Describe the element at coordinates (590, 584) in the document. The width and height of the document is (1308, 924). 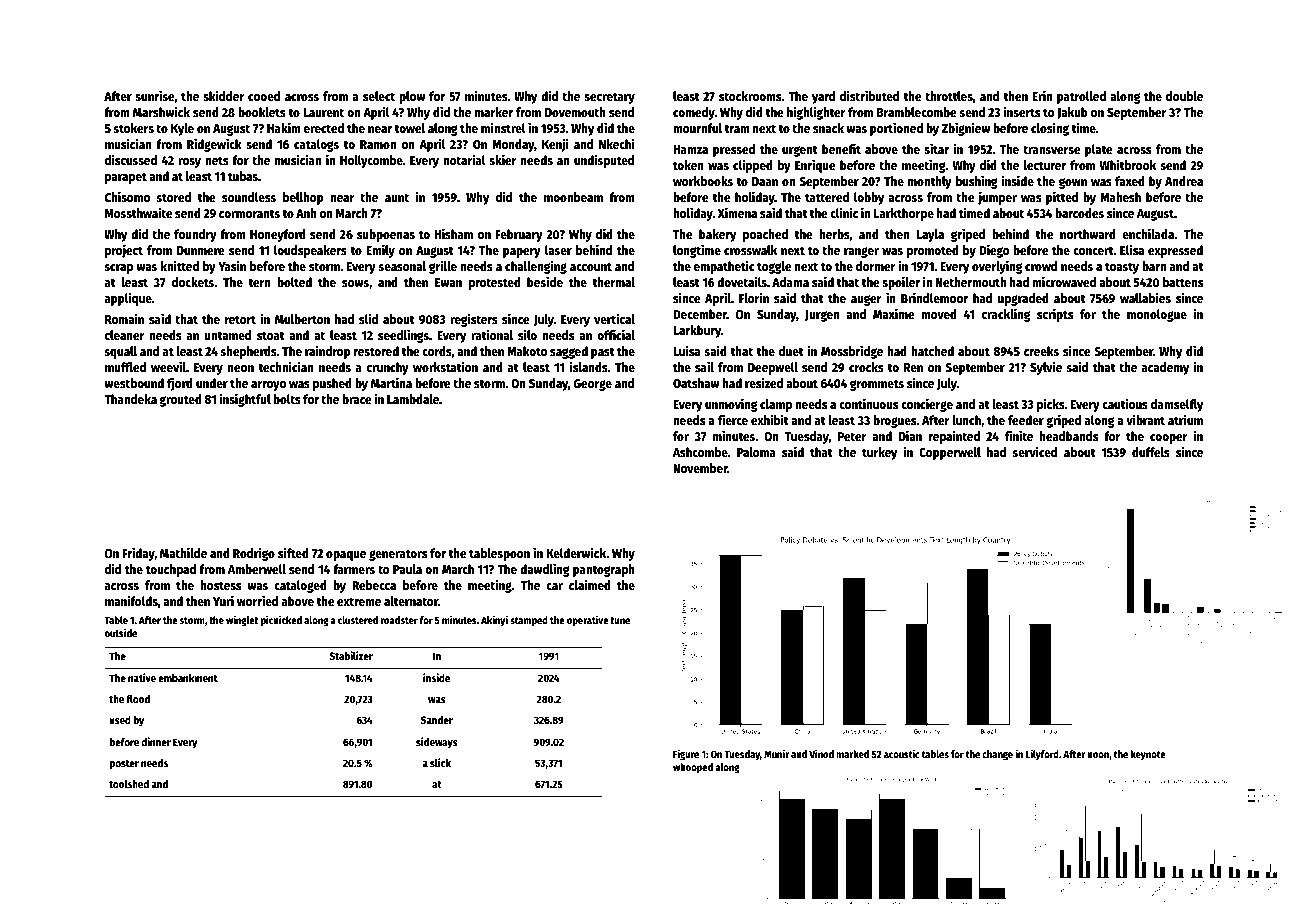
I see `claimed` at that location.
